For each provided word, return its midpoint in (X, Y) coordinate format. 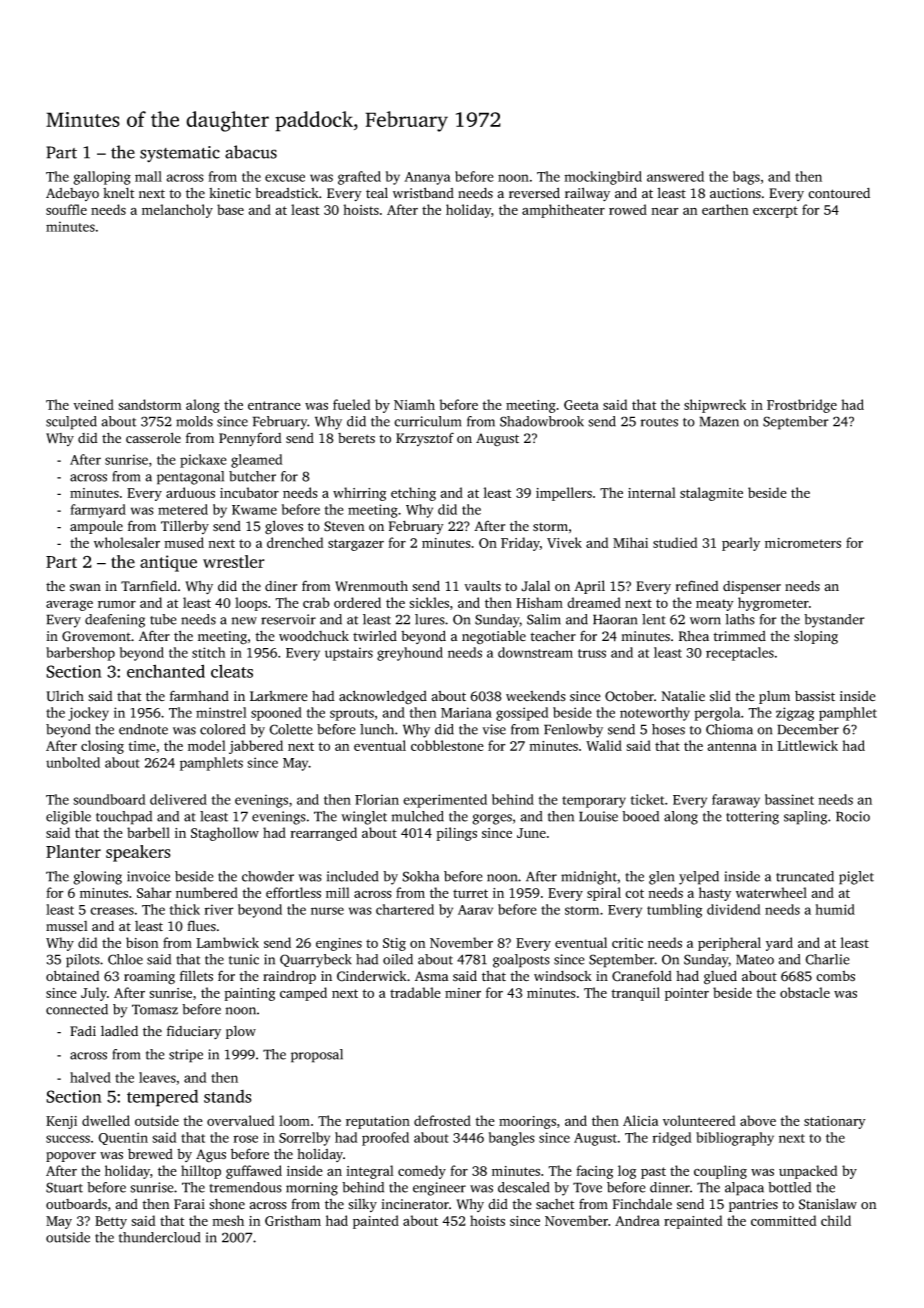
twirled (375, 635)
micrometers (803, 543)
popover (71, 1157)
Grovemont (96, 636)
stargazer (356, 545)
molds (194, 421)
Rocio (853, 816)
